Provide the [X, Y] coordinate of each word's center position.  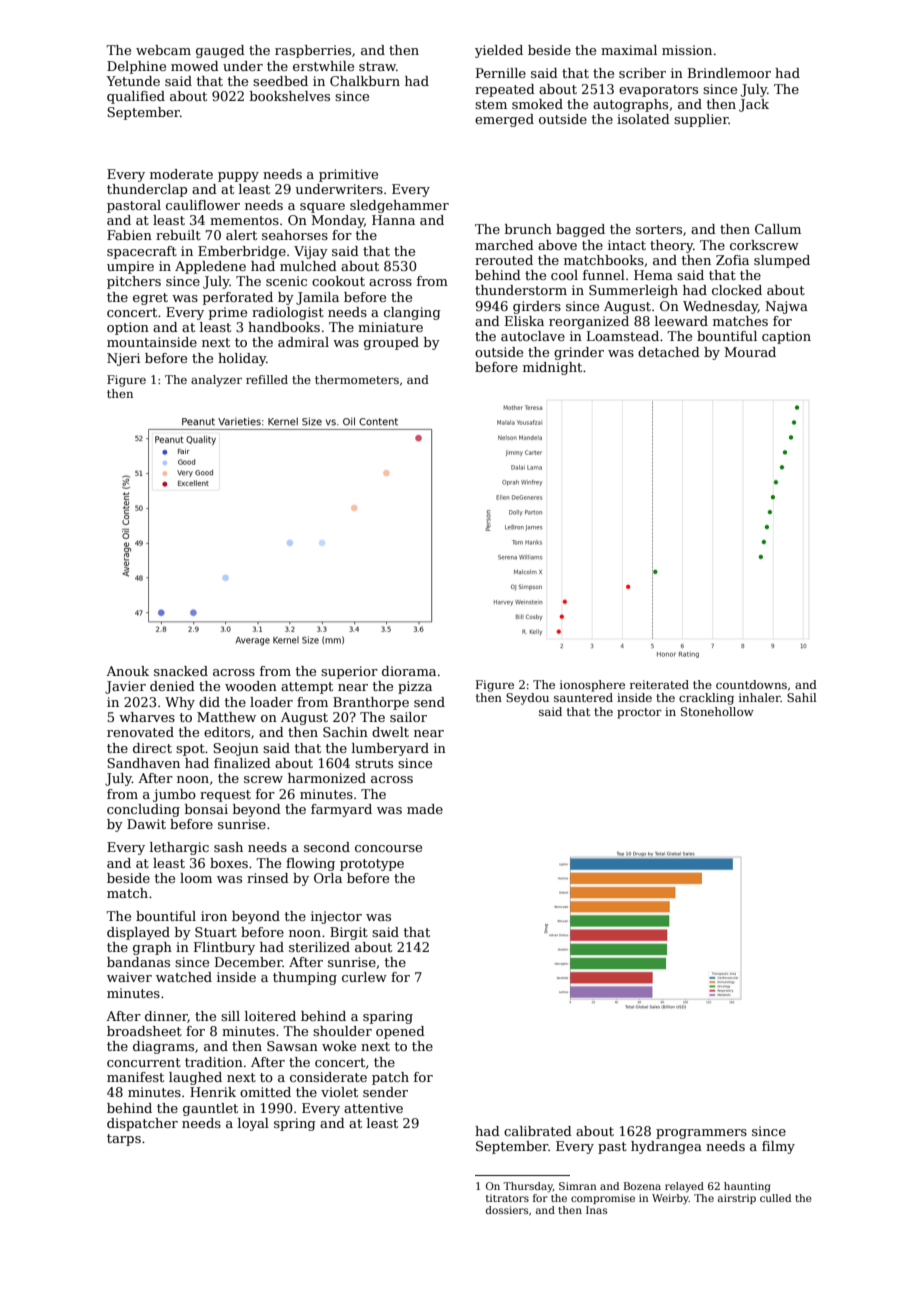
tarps [124, 1140]
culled [775, 1198]
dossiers [507, 1210]
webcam [163, 50]
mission [687, 50]
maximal [629, 50]
